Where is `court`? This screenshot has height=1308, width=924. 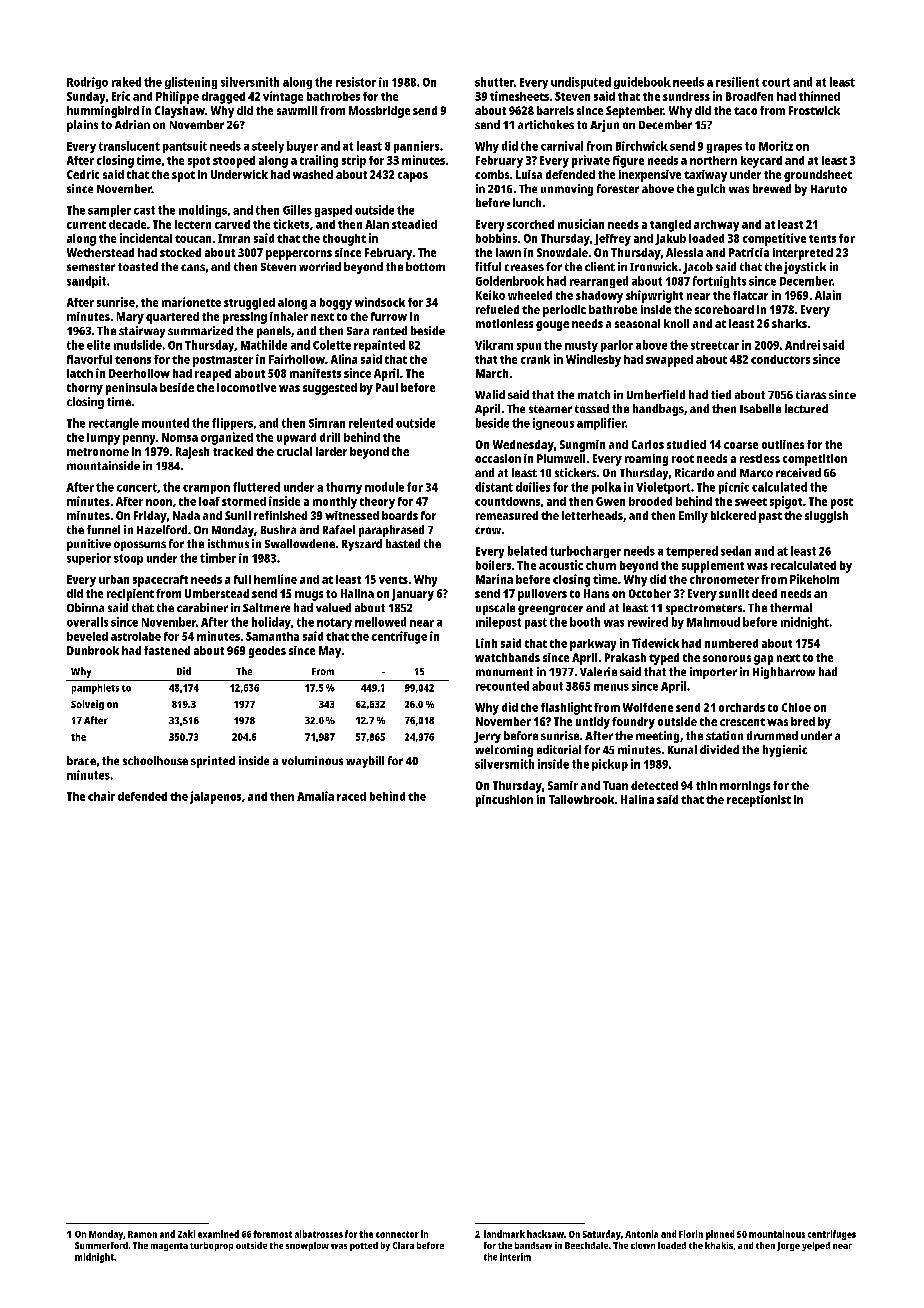
court is located at coordinates (776, 82).
